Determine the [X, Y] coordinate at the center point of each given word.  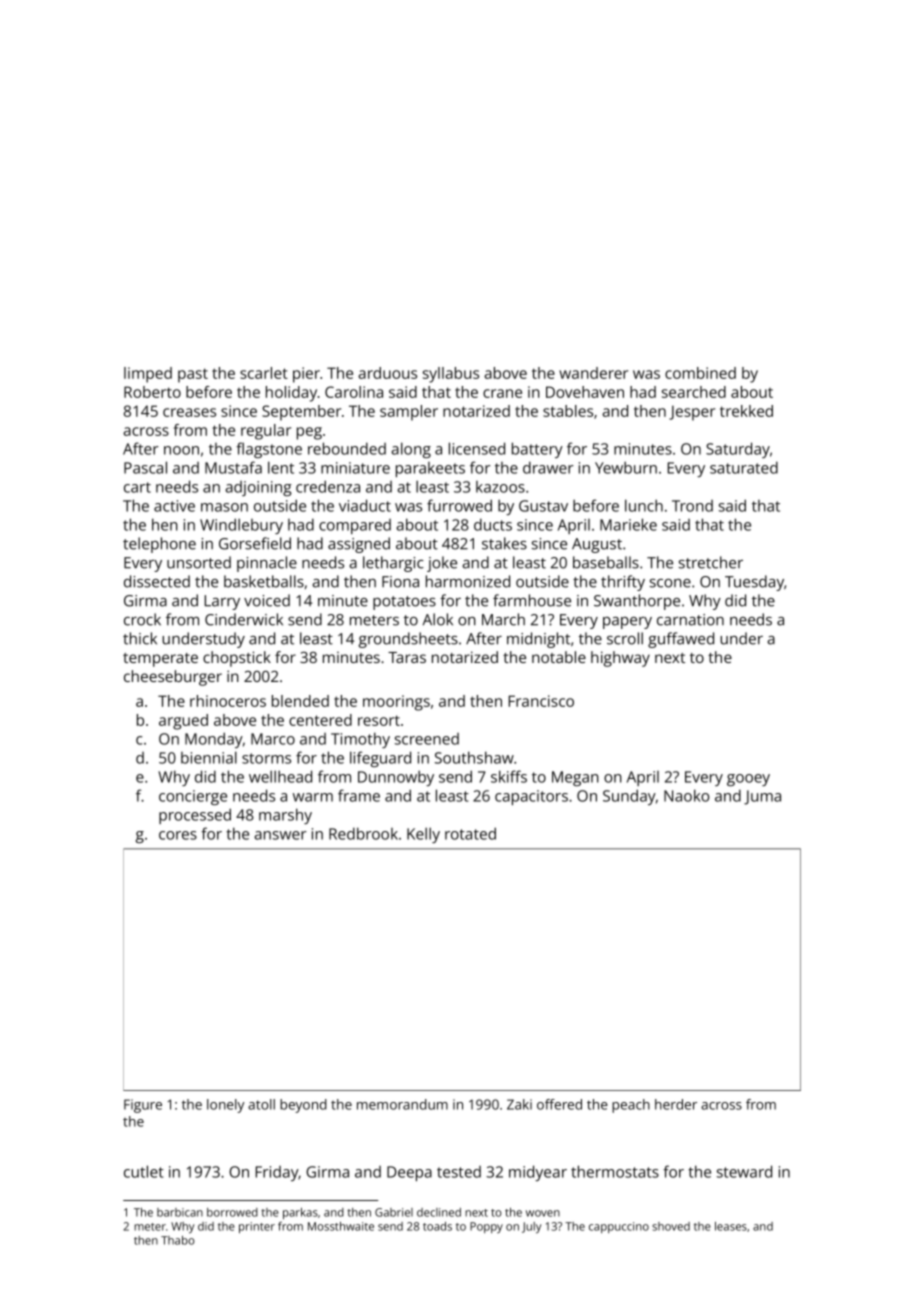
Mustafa [233, 467]
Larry [222, 602]
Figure [143, 1106]
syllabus [451, 375]
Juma [762, 797]
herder [676, 1104]
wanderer [593, 373]
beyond [303, 1106]
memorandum [402, 1104]
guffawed [681, 640]
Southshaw [474, 757]
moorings [396, 703]
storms [266, 758]
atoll [261, 1104]
